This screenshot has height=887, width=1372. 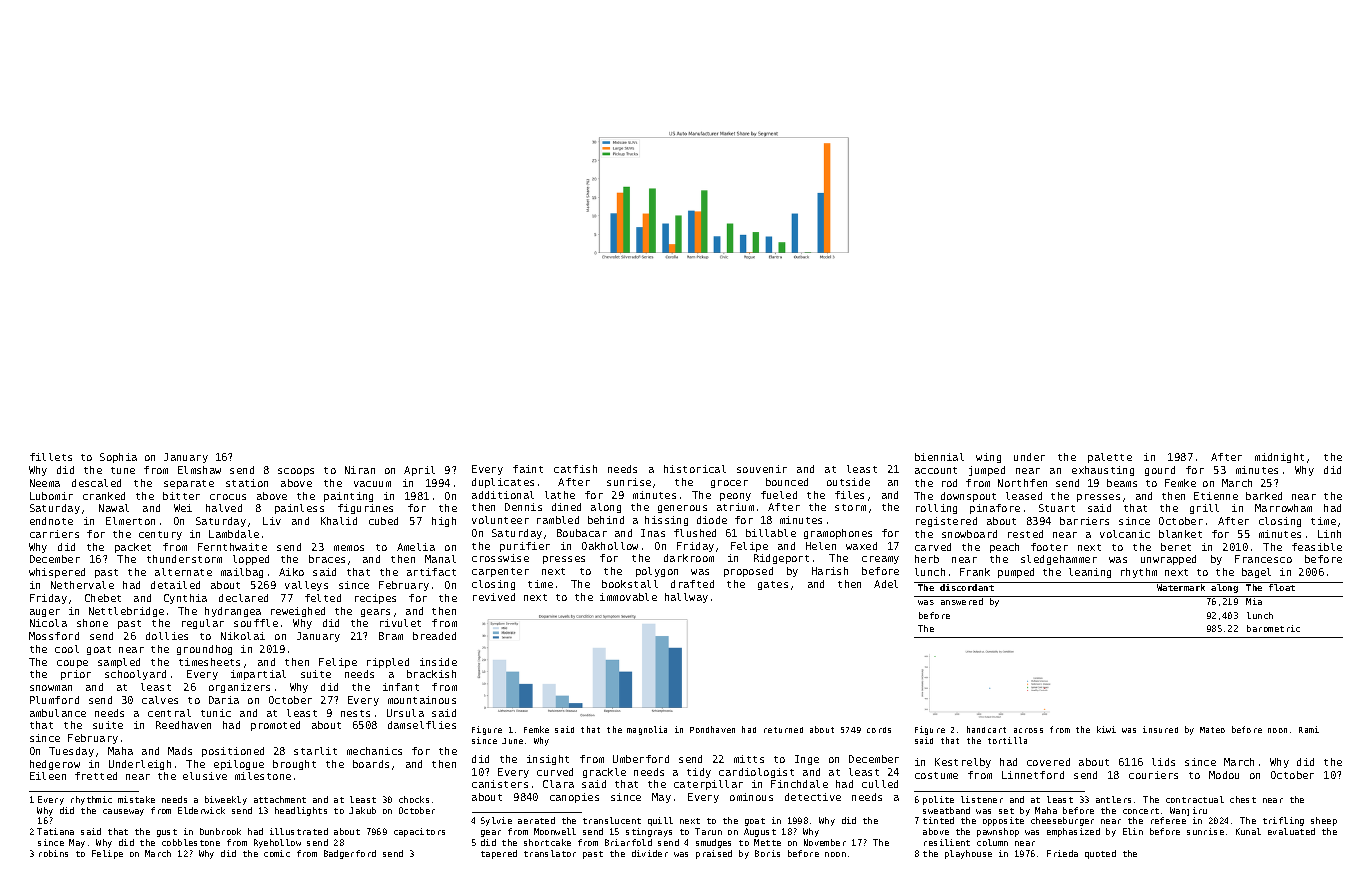 What do you see at coordinates (939, 457) in the screenshot?
I see `biennial` at bounding box center [939, 457].
